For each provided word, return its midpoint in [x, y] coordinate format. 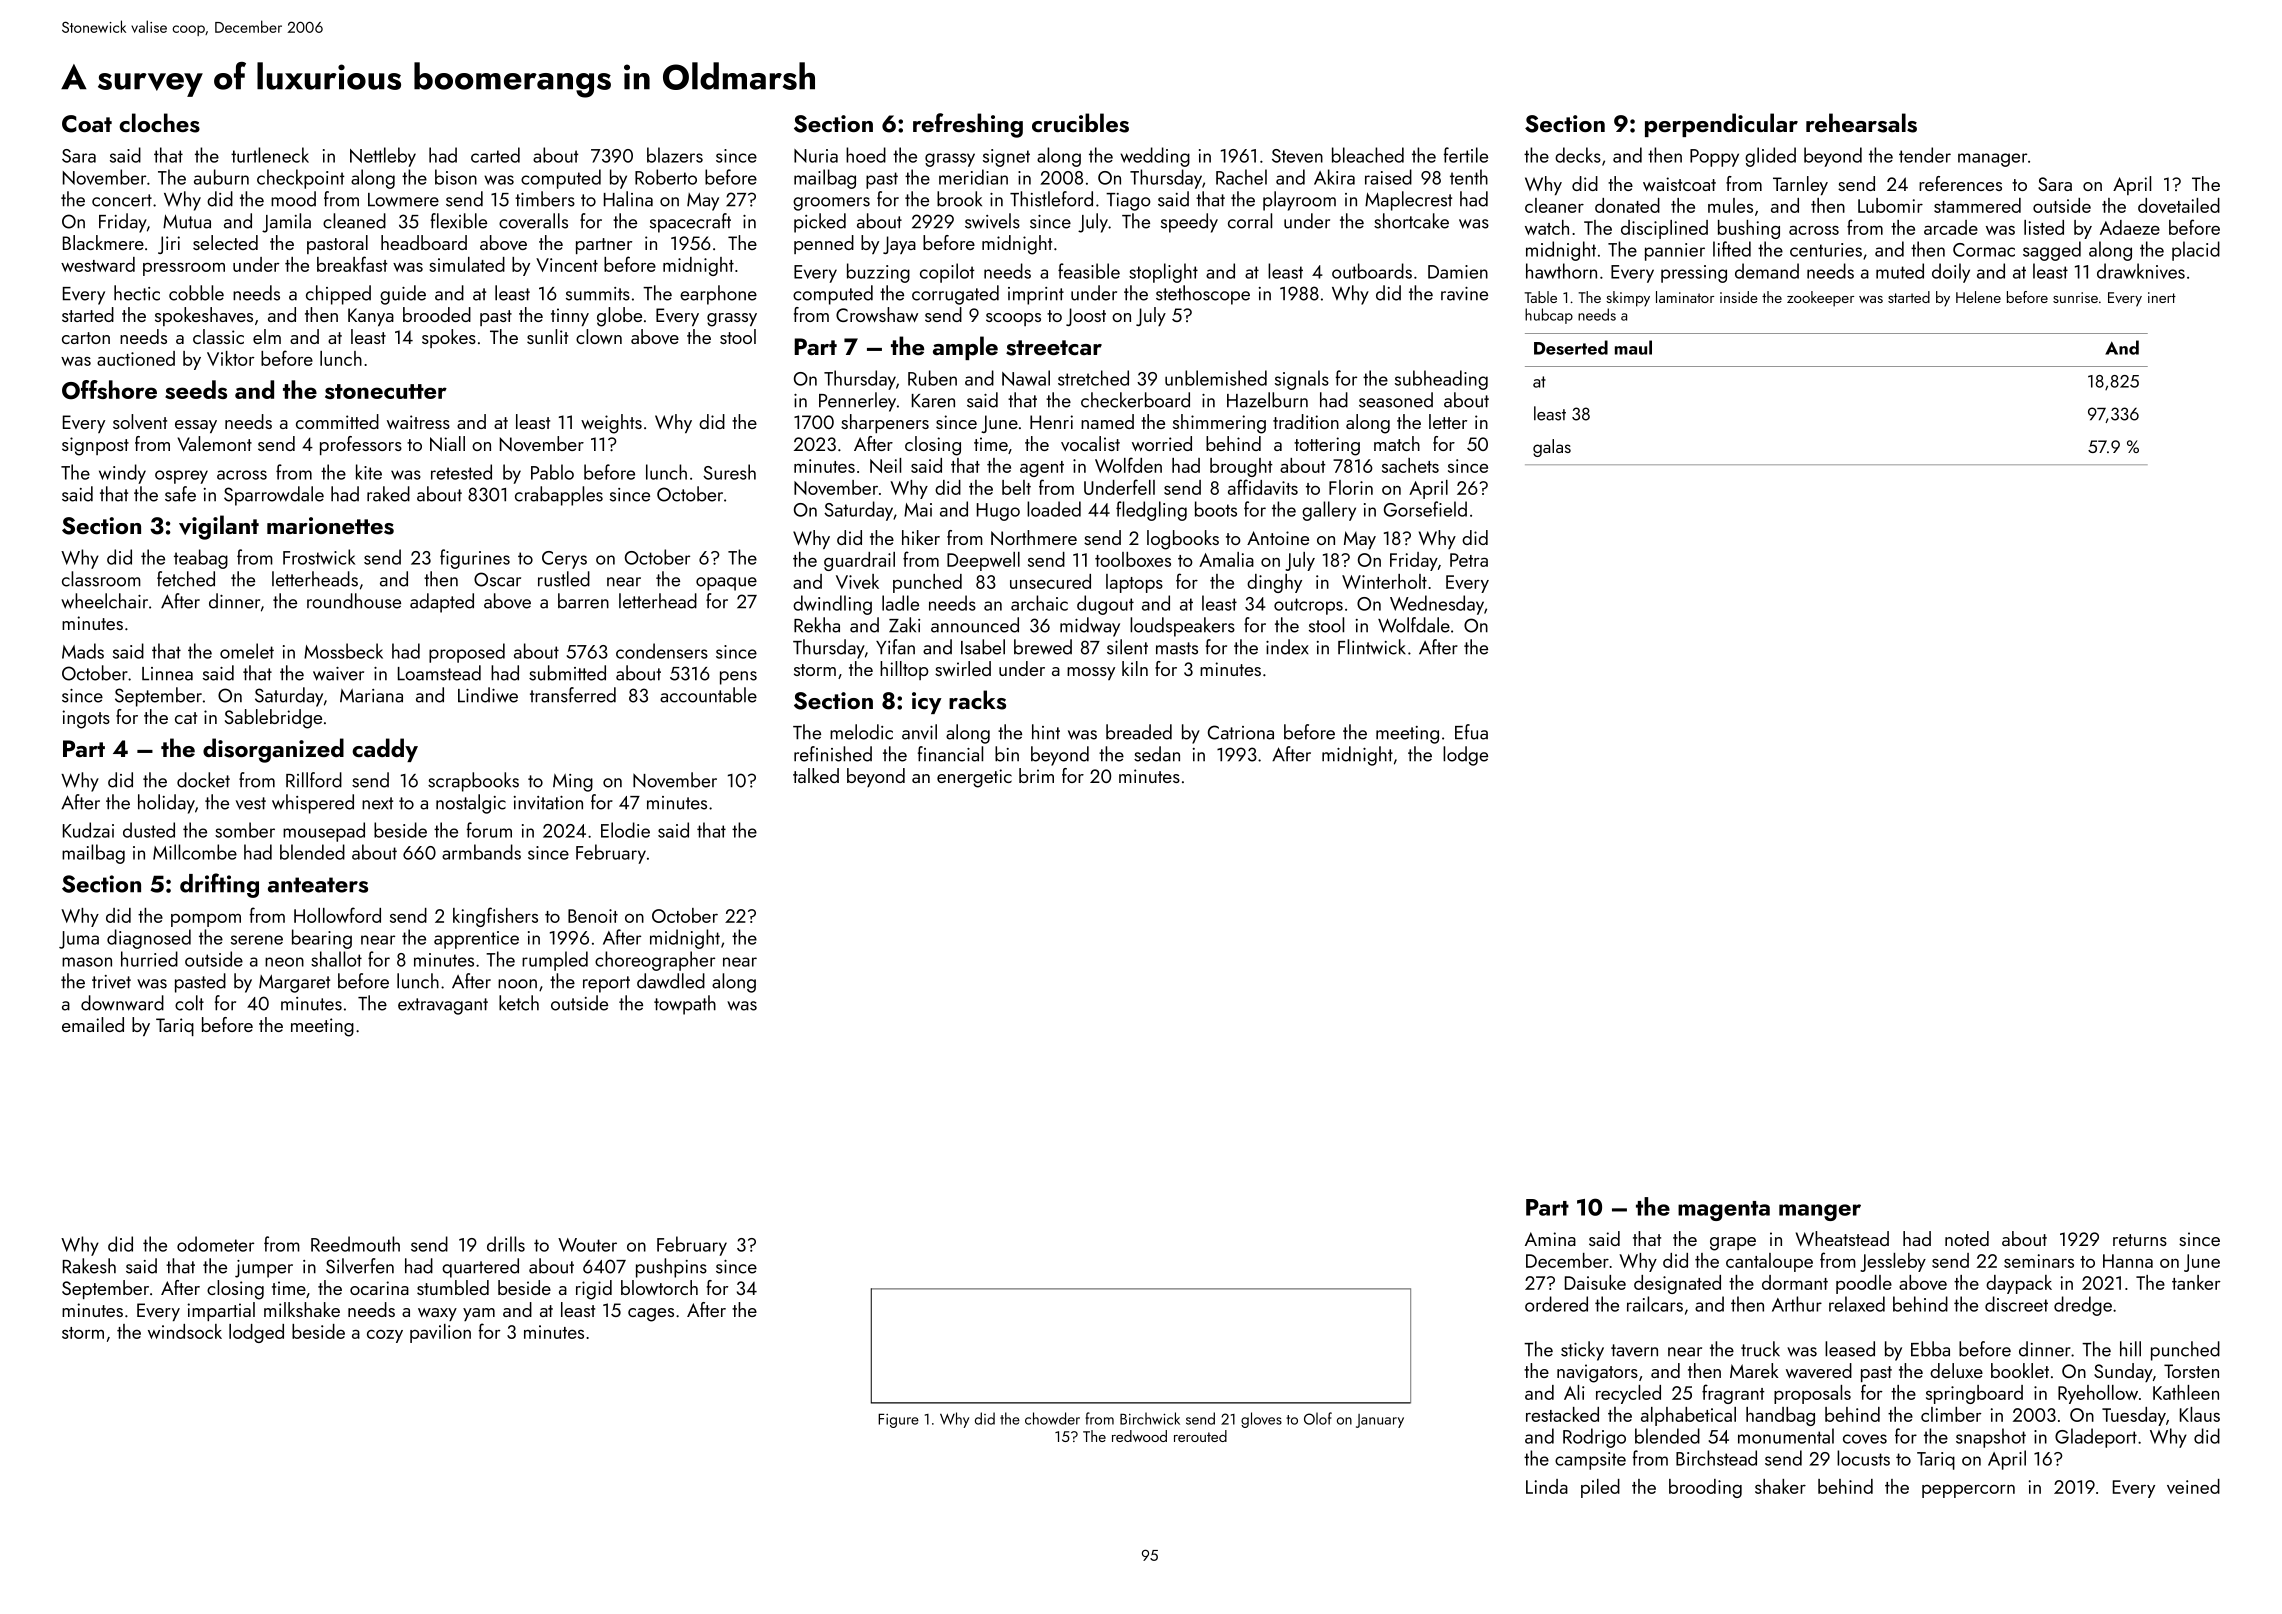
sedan [1157, 754]
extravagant [443, 1006]
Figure [898, 1421]
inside [1739, 297]
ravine [1464, 294]
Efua [1471, 732]
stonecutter [386, 391]
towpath [685, 1005]
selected [225, 242]
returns [2140, 1240]
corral [1250, 221]
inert [2162, 297]
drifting [219, 885]
